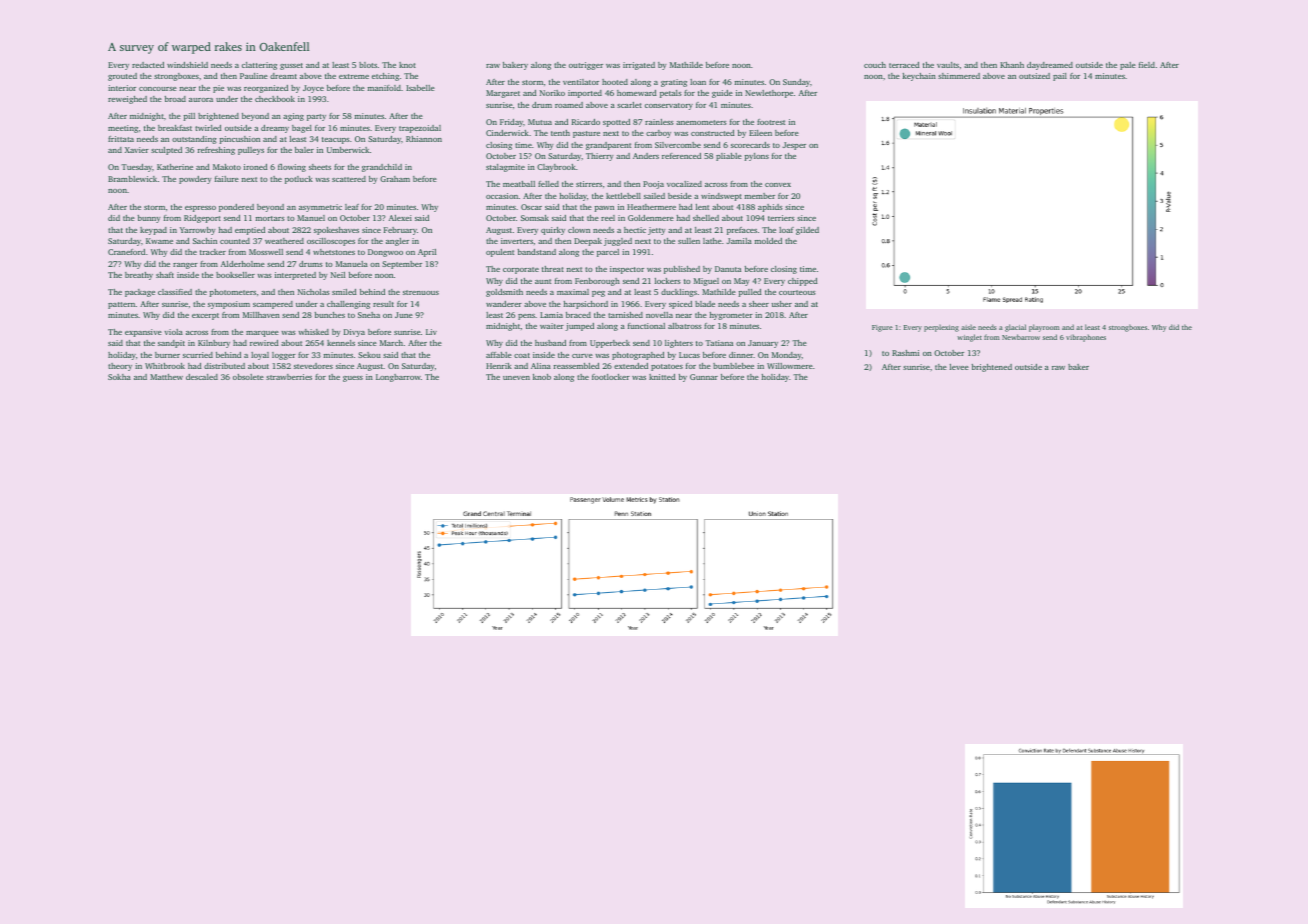 The height and width of the page is (924, 1308). What do you see at coordinates (132, 179) in the page?
I see `Bramblewick` at bounding box center [132, 179].
